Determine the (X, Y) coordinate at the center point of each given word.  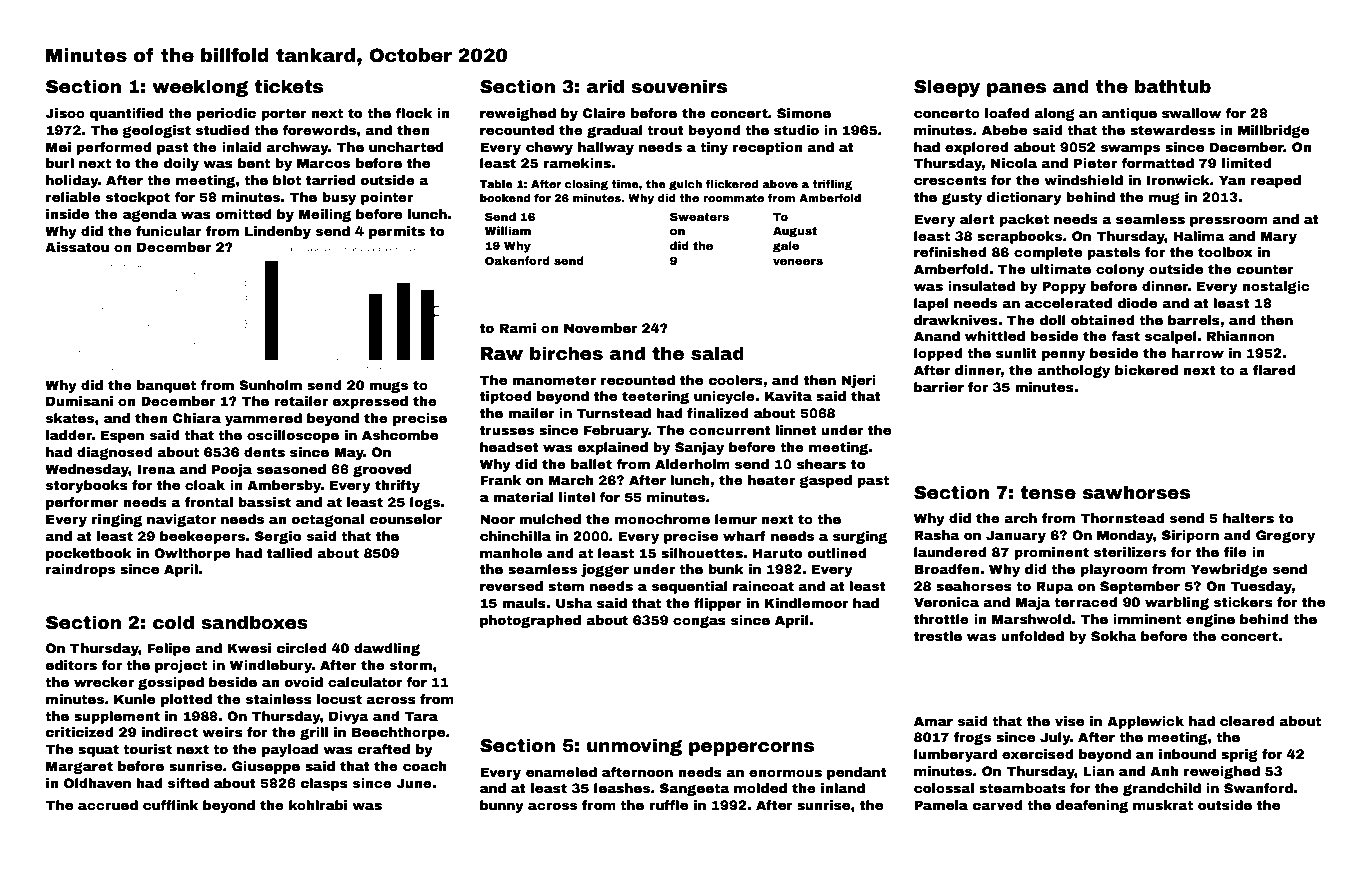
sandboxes (254, 622)
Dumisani (79, 401)
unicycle (724, 397)
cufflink (170, 805)
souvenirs (679, 86)
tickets (288, 86)
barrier (939, 387)
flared (1274, 370)
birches (566, 353)
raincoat (763, 586)
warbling (1177, 603)
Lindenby (278, 232)
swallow (1191, 113)
